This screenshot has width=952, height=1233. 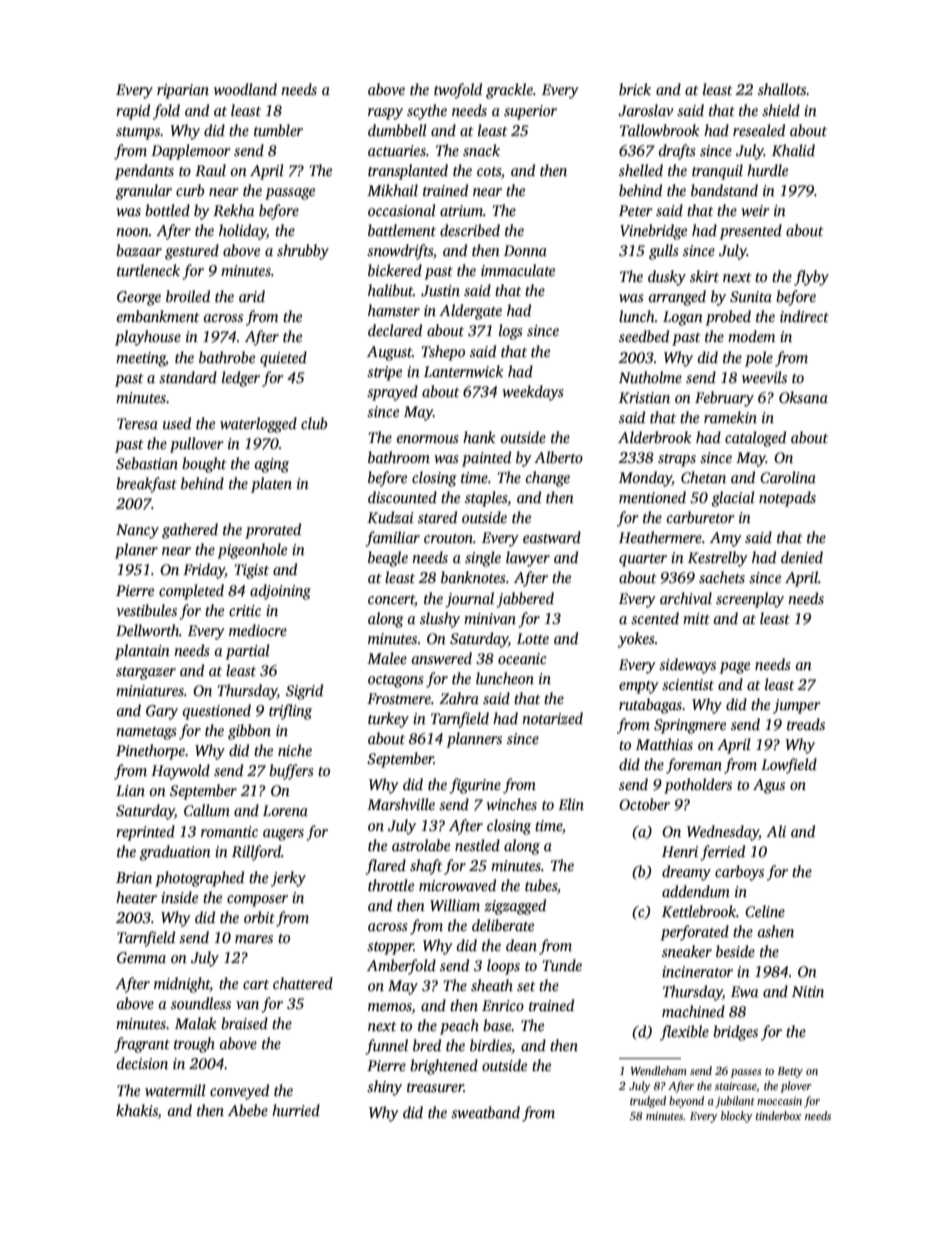 What do you see at coordinates (137, 1110) in the screenshot?
I see `khakis` at bounding box center [137, 1110].
